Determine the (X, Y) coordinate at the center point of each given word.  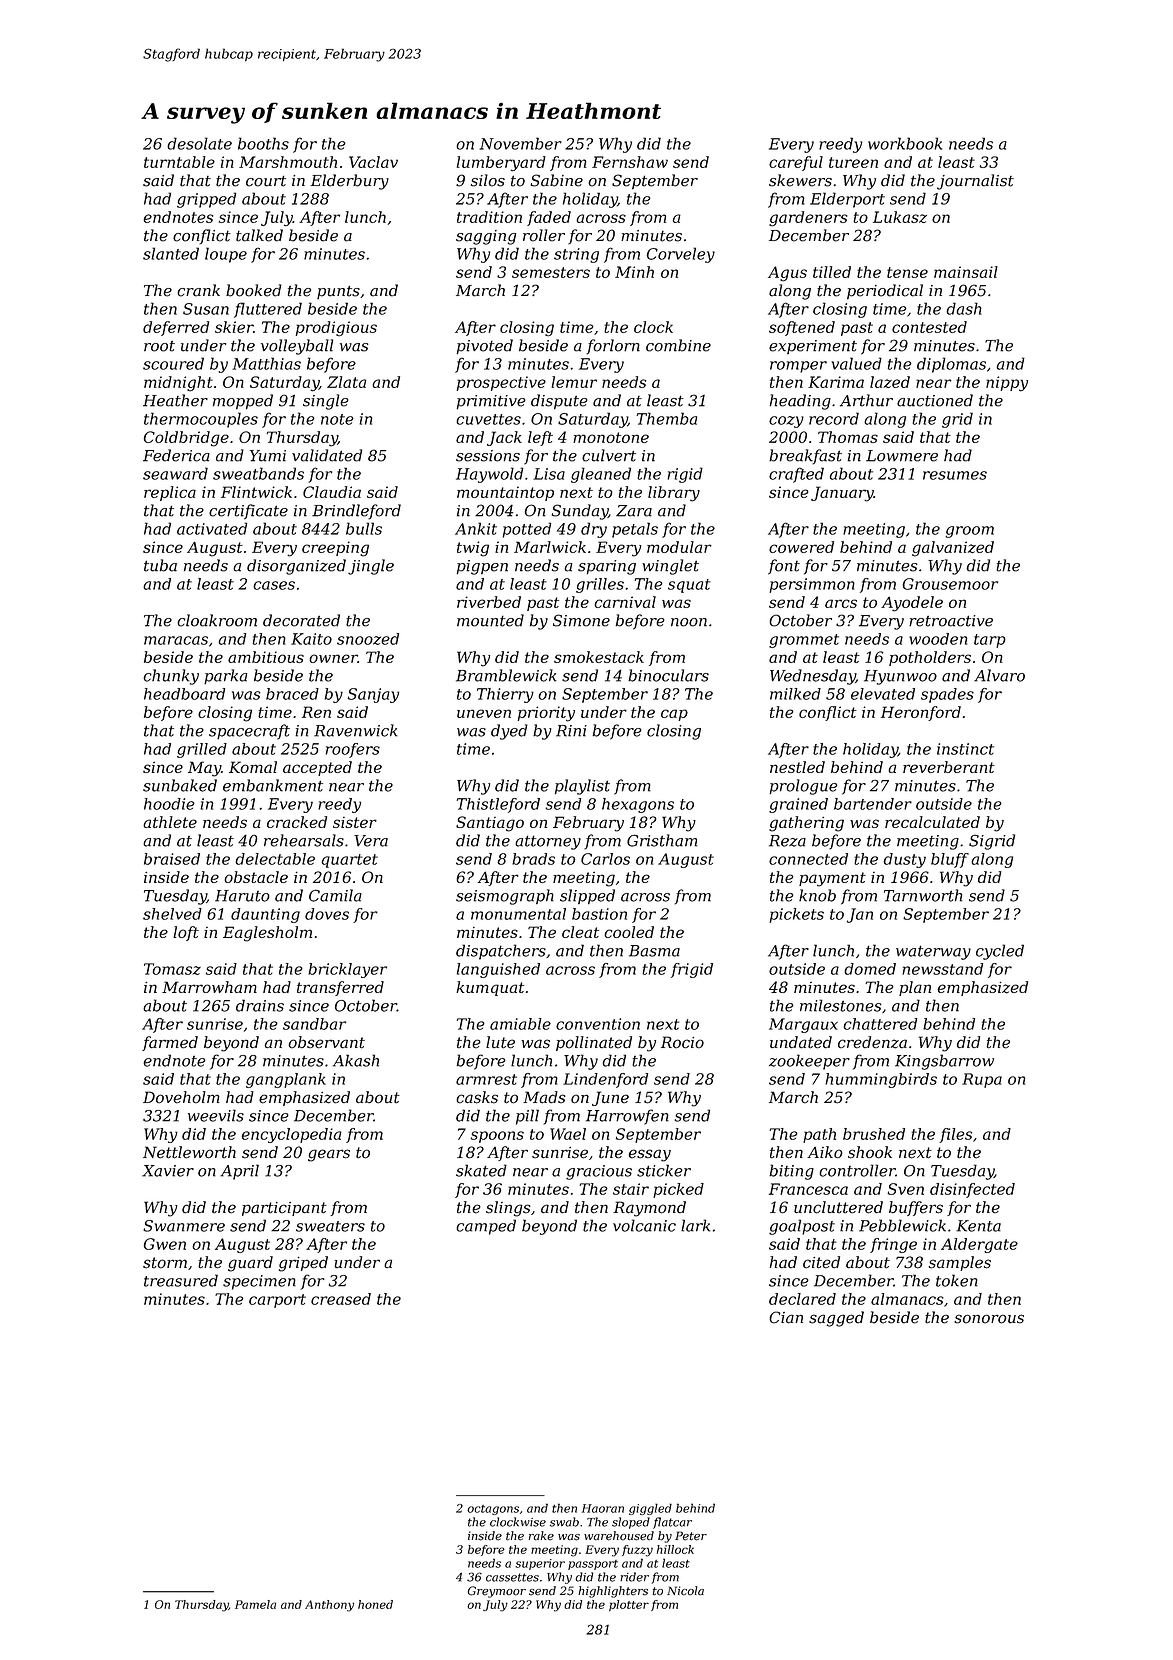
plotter (629, 1605)
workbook (905, 143)
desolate (199, 143)
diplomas (951, 365)
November (520, 143)
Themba (666, 418)
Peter (691, 1536)
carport (277, 1301)
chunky (171, 677)
